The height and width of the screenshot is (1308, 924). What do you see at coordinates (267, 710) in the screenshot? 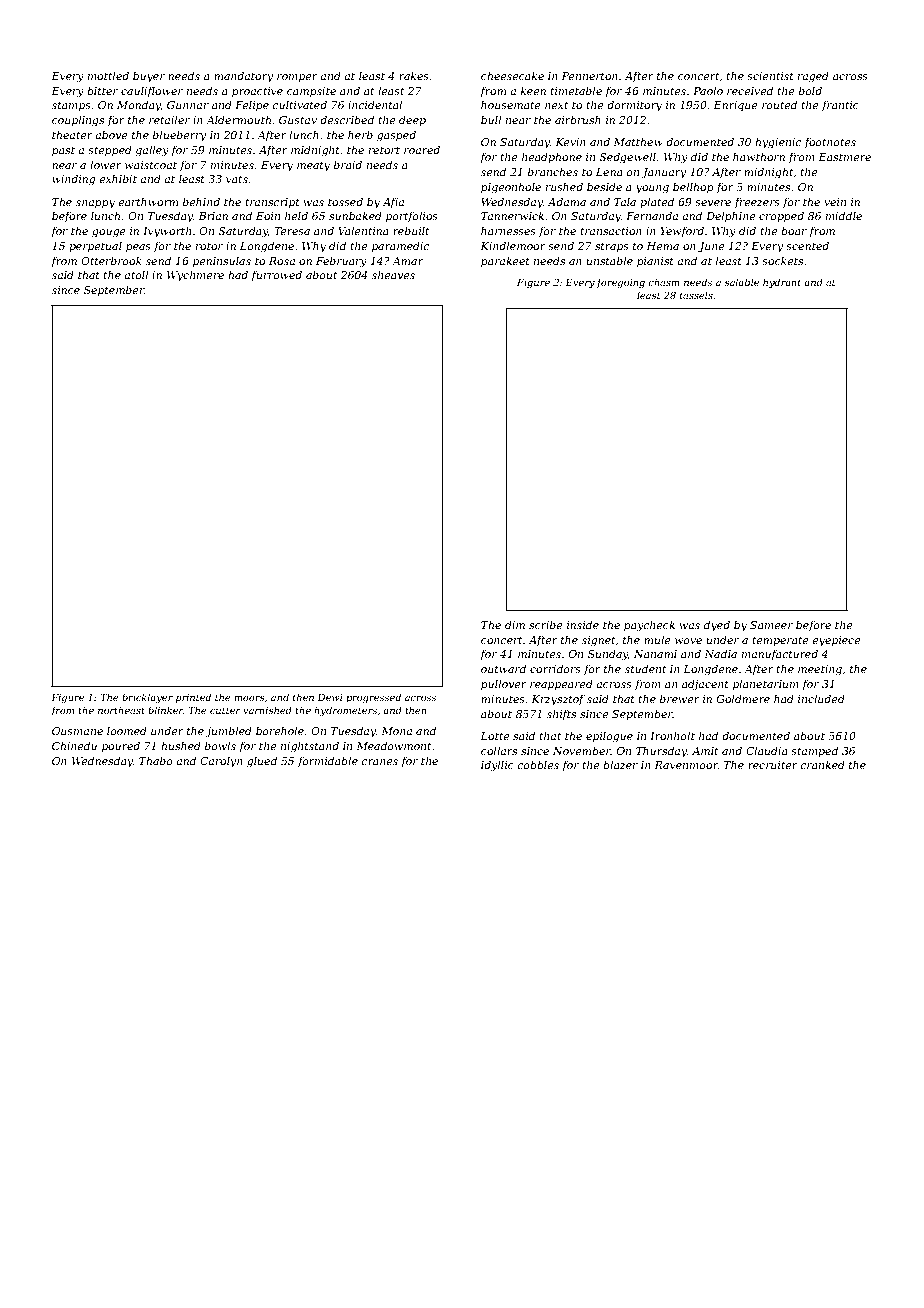
I see `varnished` at bounding box center [267, 710].
